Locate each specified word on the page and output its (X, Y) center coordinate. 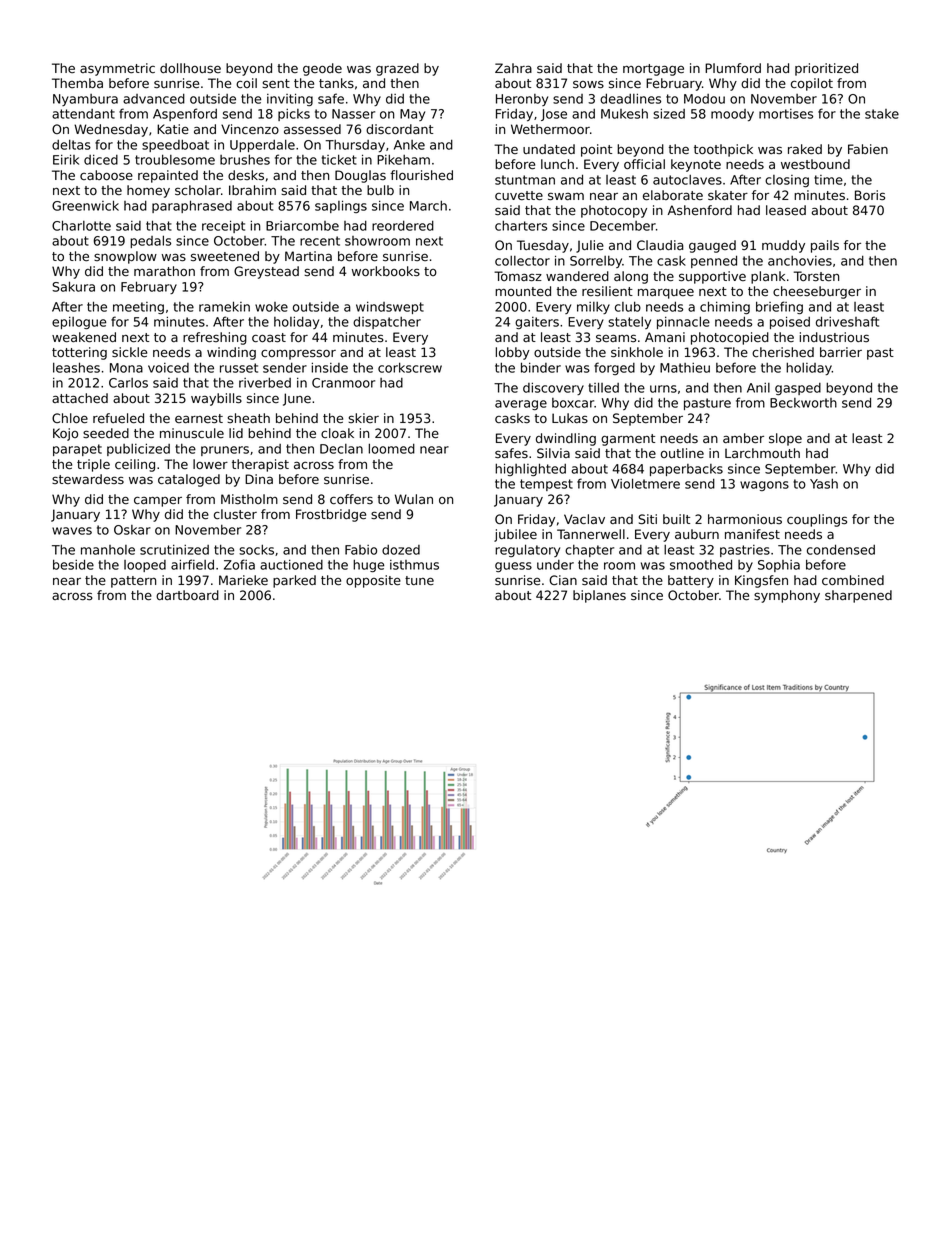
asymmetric (117, 69)
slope (785, 439)
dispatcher (387, 322)
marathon (164, 271)
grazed (397, 69)
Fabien (868, 149)
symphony (787, 596)
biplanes (599, 596)
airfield (192, 564)
